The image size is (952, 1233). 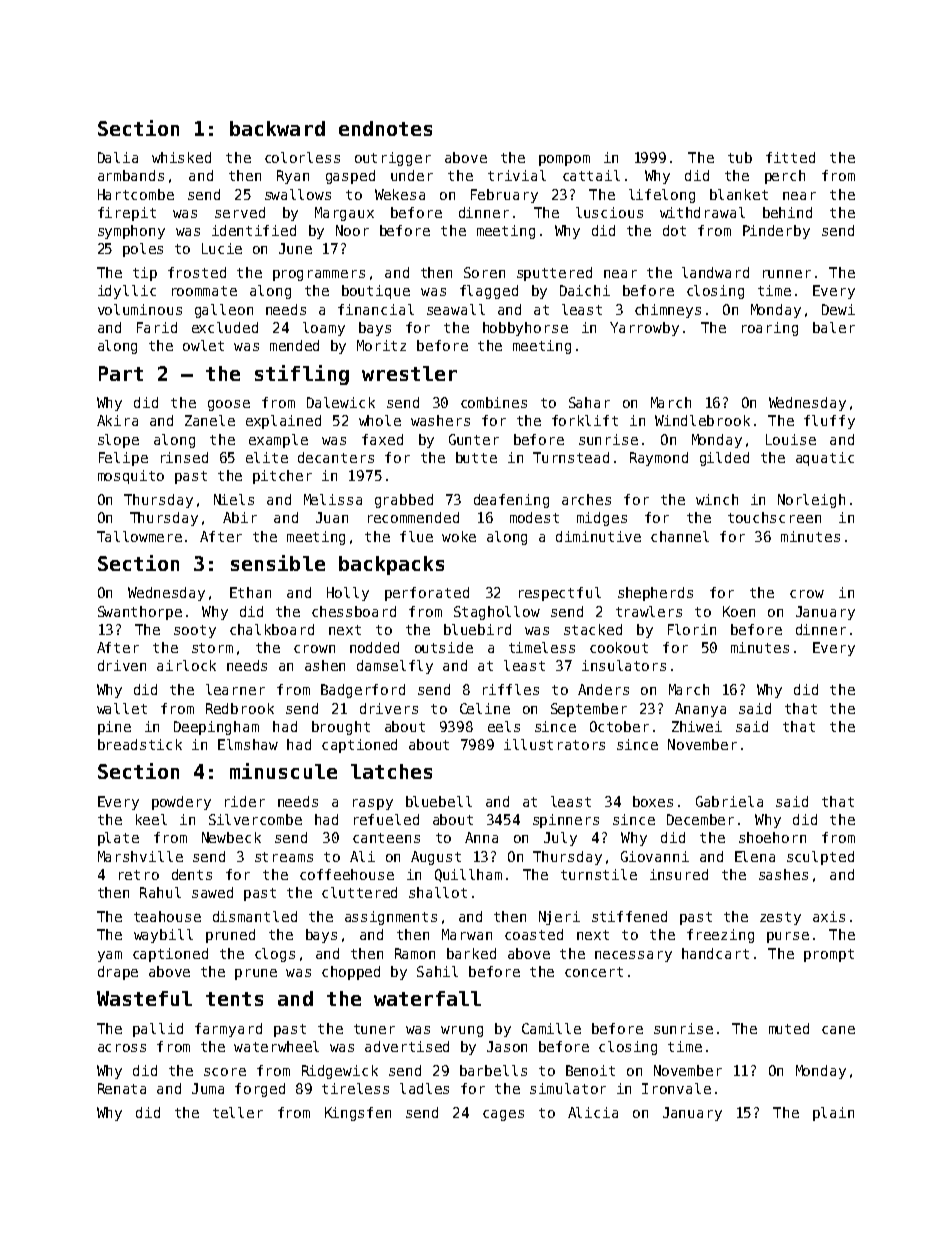 What do you see at coordinates (715, 272) in the screenshot?
I see `landward` at bounding box center [715, 272].
